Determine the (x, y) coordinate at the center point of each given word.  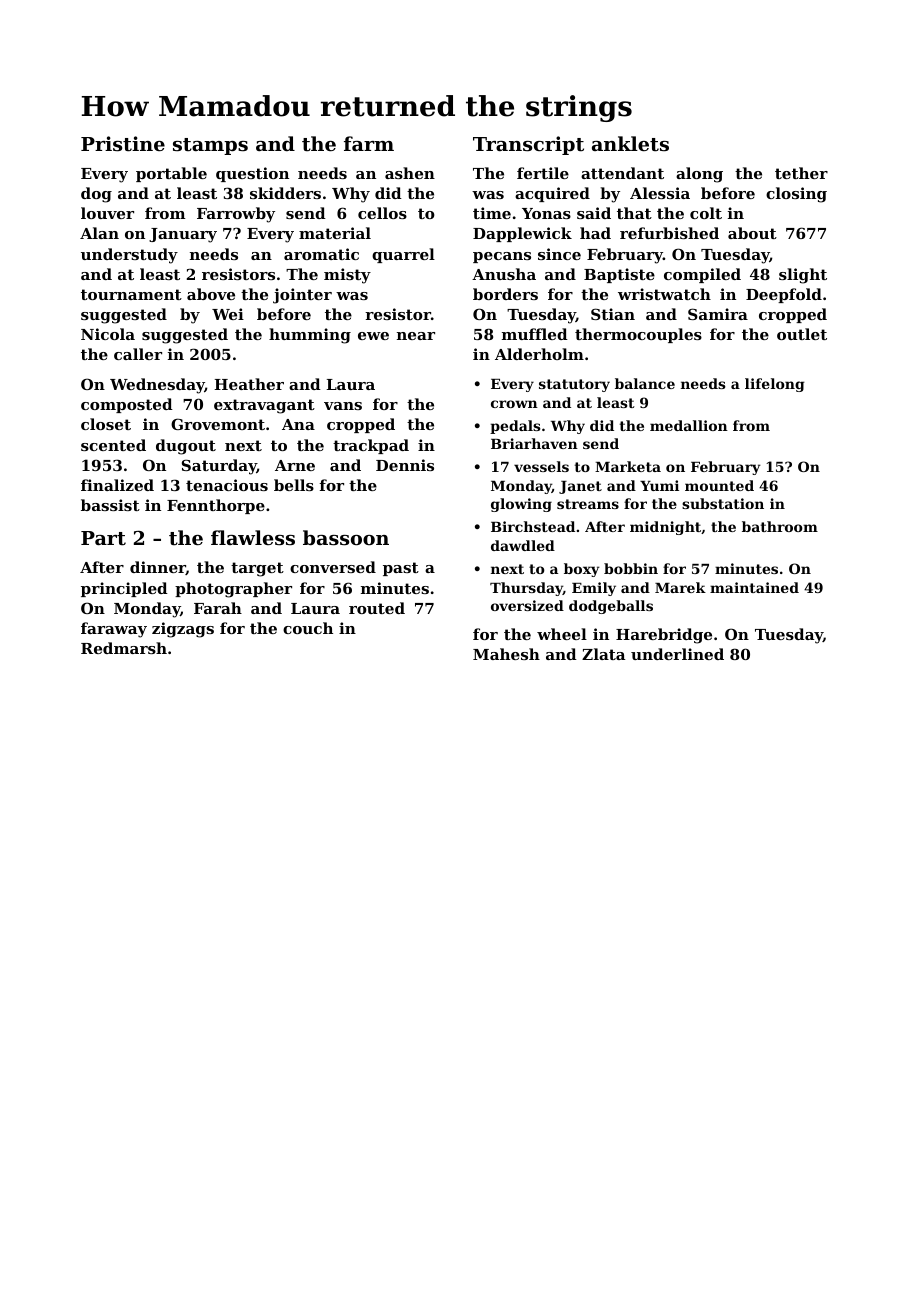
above (211, 294)
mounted (719, 485)
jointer (302, 296)
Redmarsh (124, 648)
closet (106, 424)
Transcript (528, 145)
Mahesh (506, 654)
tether (801, 173)
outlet (802, 334)
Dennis (405, 465)
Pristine (123, 144)
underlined (677, 654)
